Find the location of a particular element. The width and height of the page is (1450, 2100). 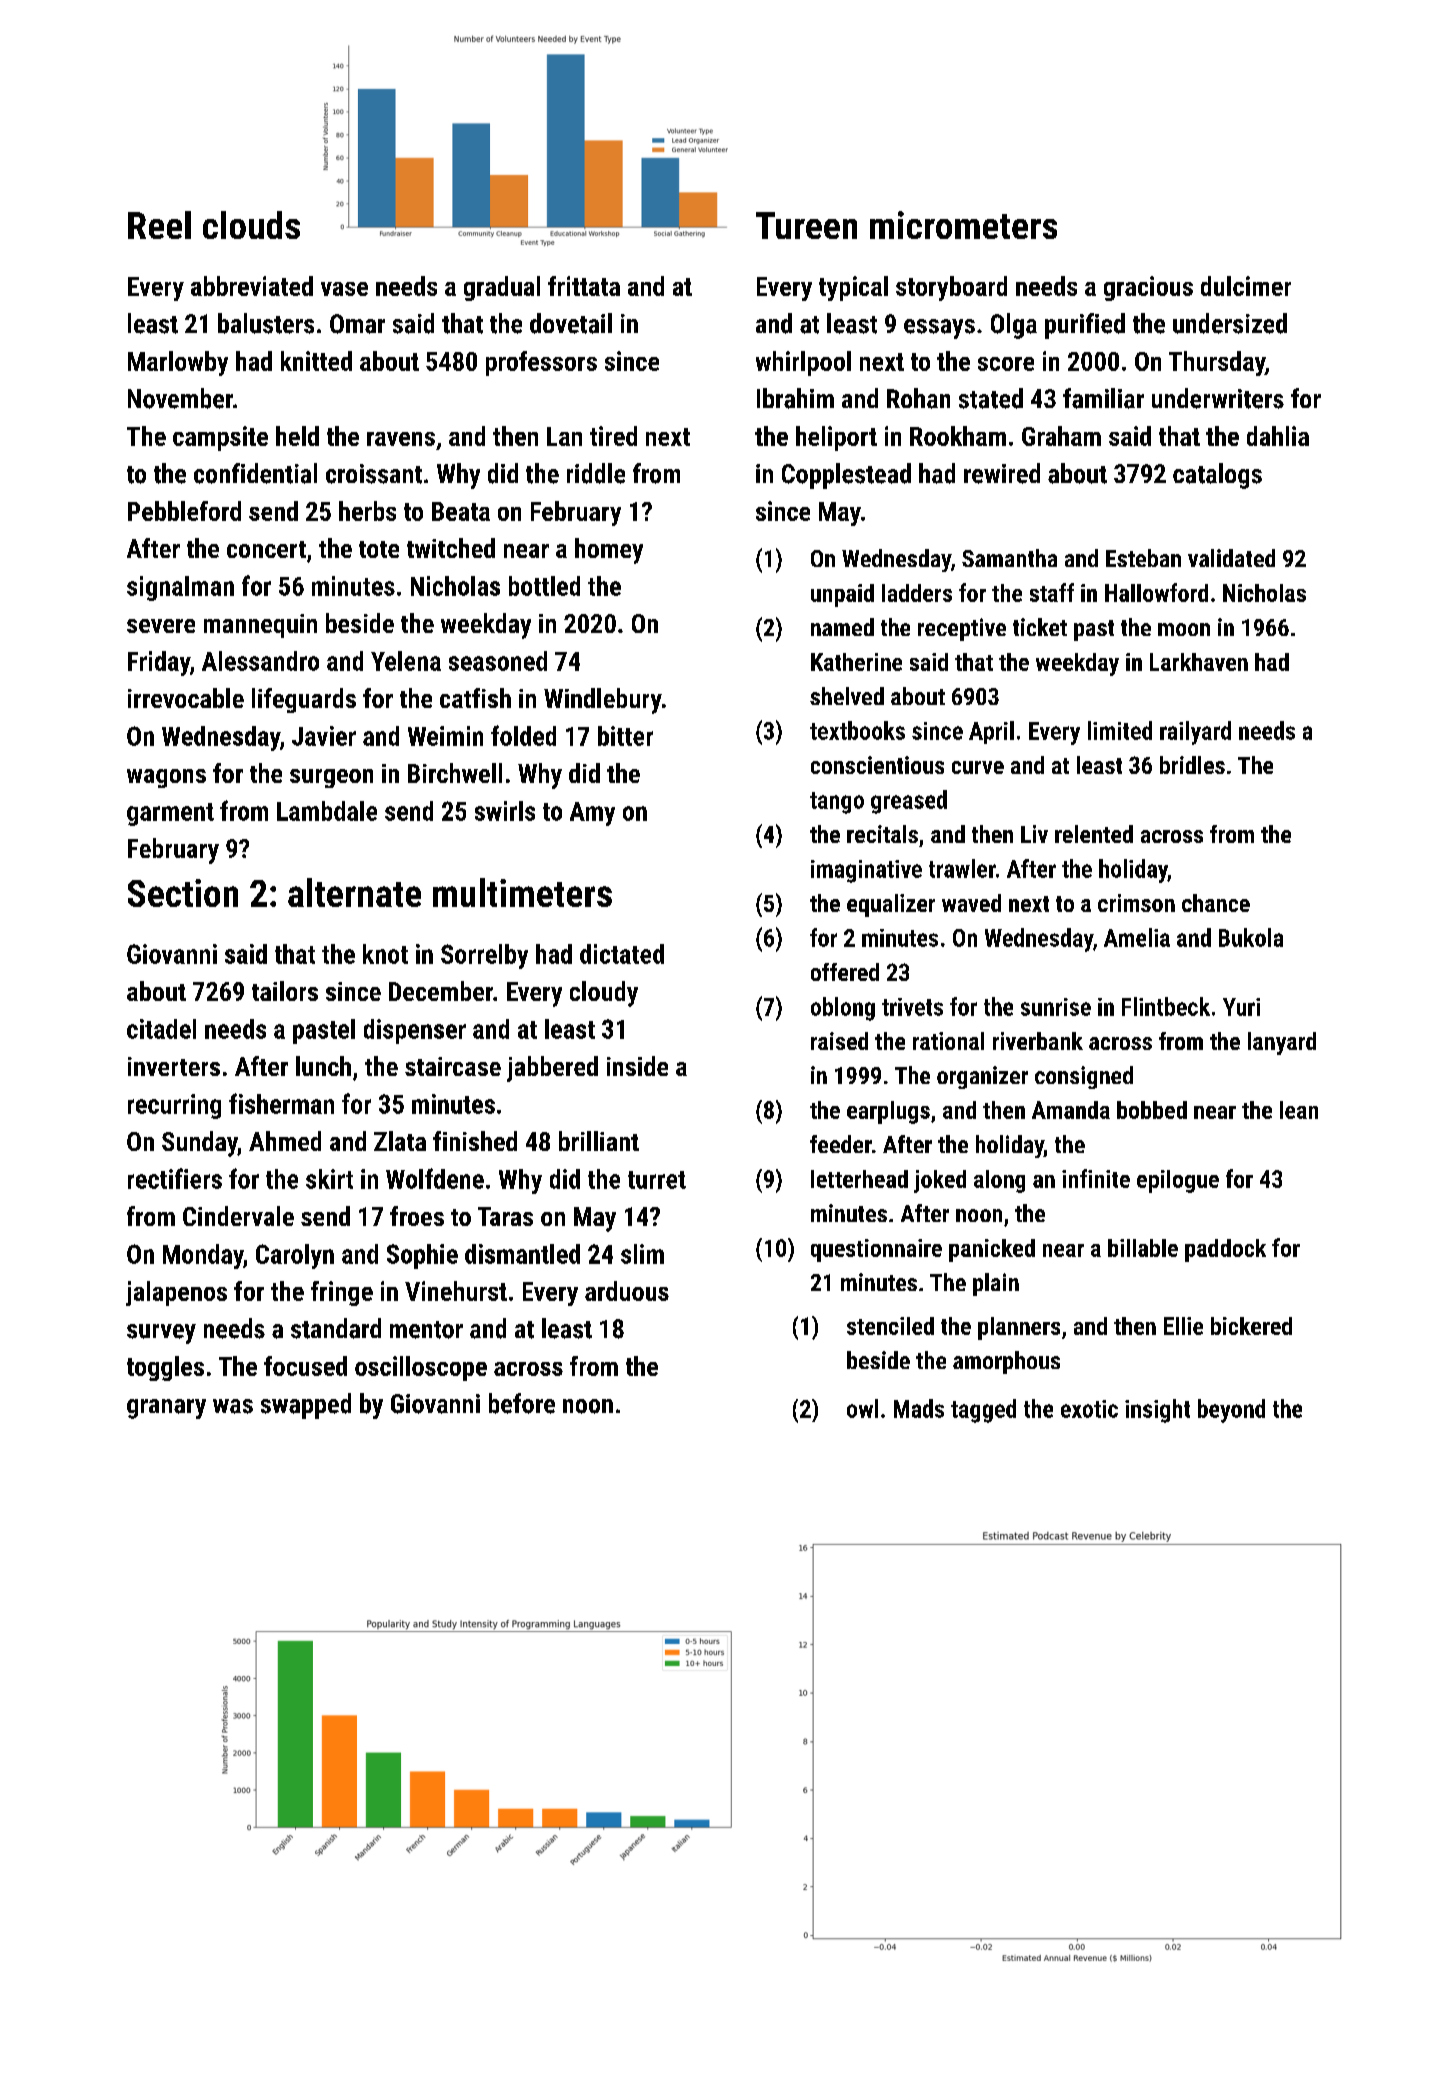

Cindervale is located at coordinates (238, 1216).
